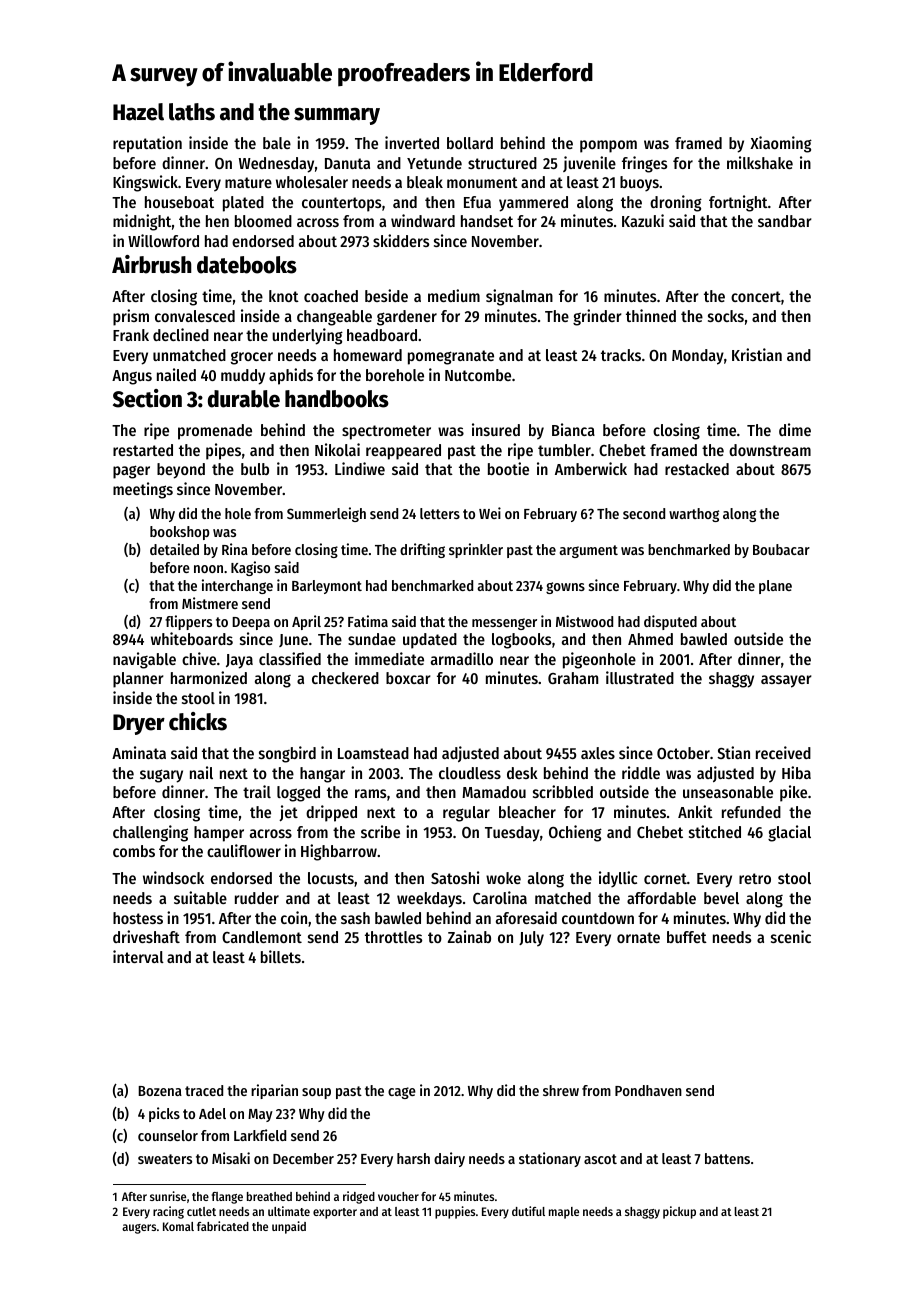 The image size is (924, 1308). What do you see at coordinates (139, 1229) in the screenshot?
I see `augers` at bounding box center [139, 1229].
